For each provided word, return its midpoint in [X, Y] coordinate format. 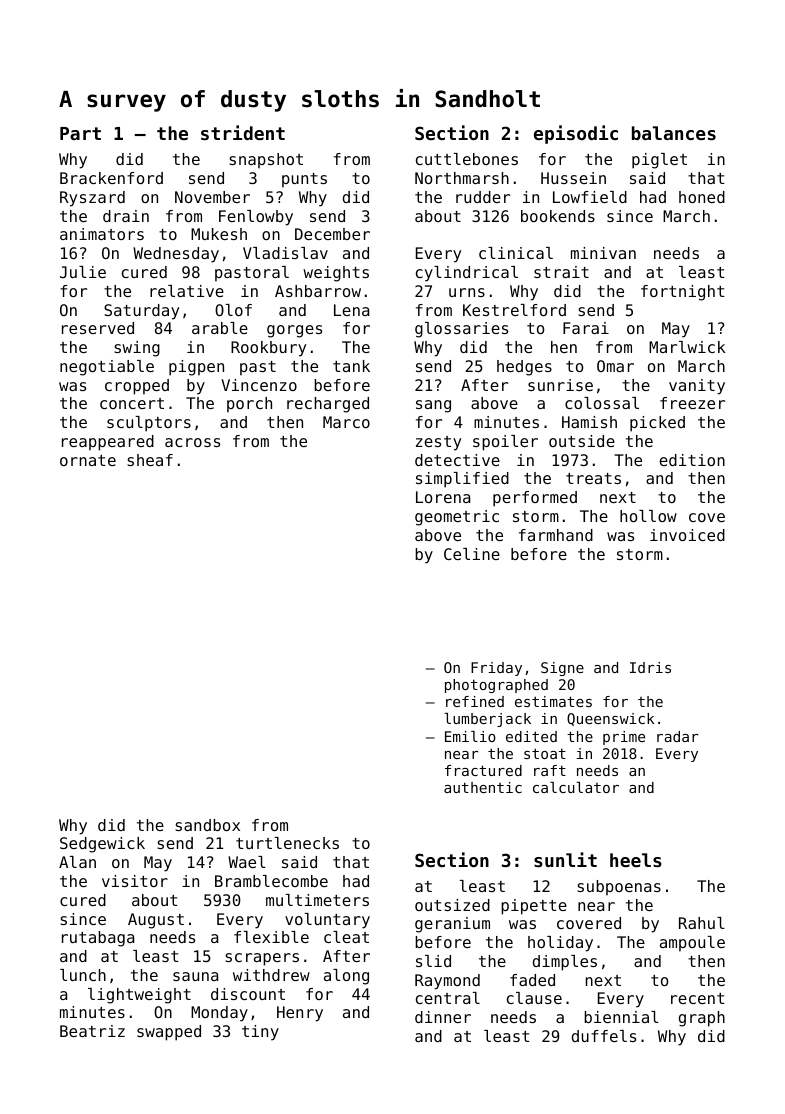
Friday [496, 669]
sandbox [207, 825]
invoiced [687, 535]
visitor [135, 881]
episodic [576, 134]
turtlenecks [287, 843]
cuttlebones [467, 159]
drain [126, 216]
